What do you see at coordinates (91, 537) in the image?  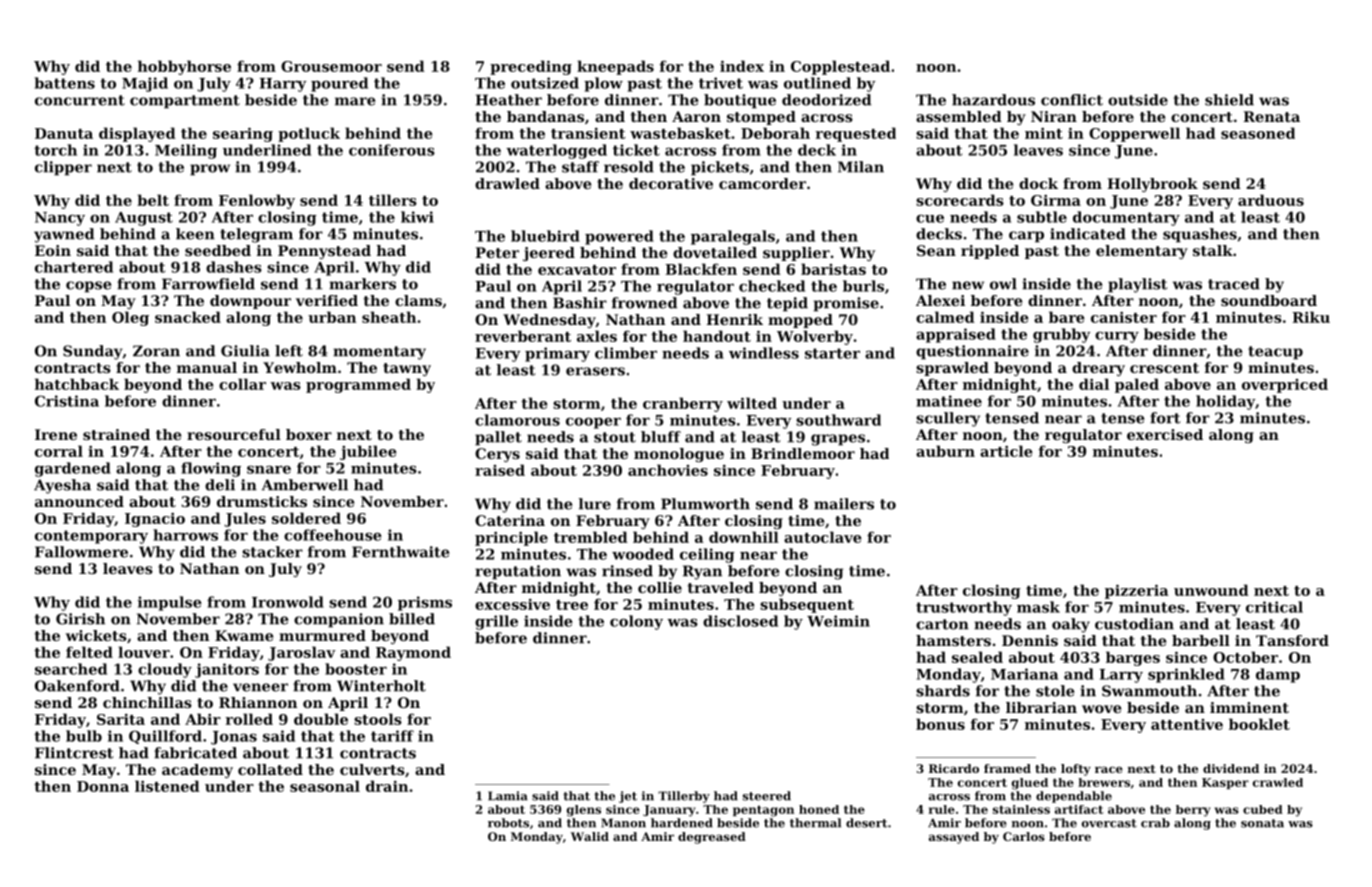 I see `contemporary` at bounding box center [91, 537].
